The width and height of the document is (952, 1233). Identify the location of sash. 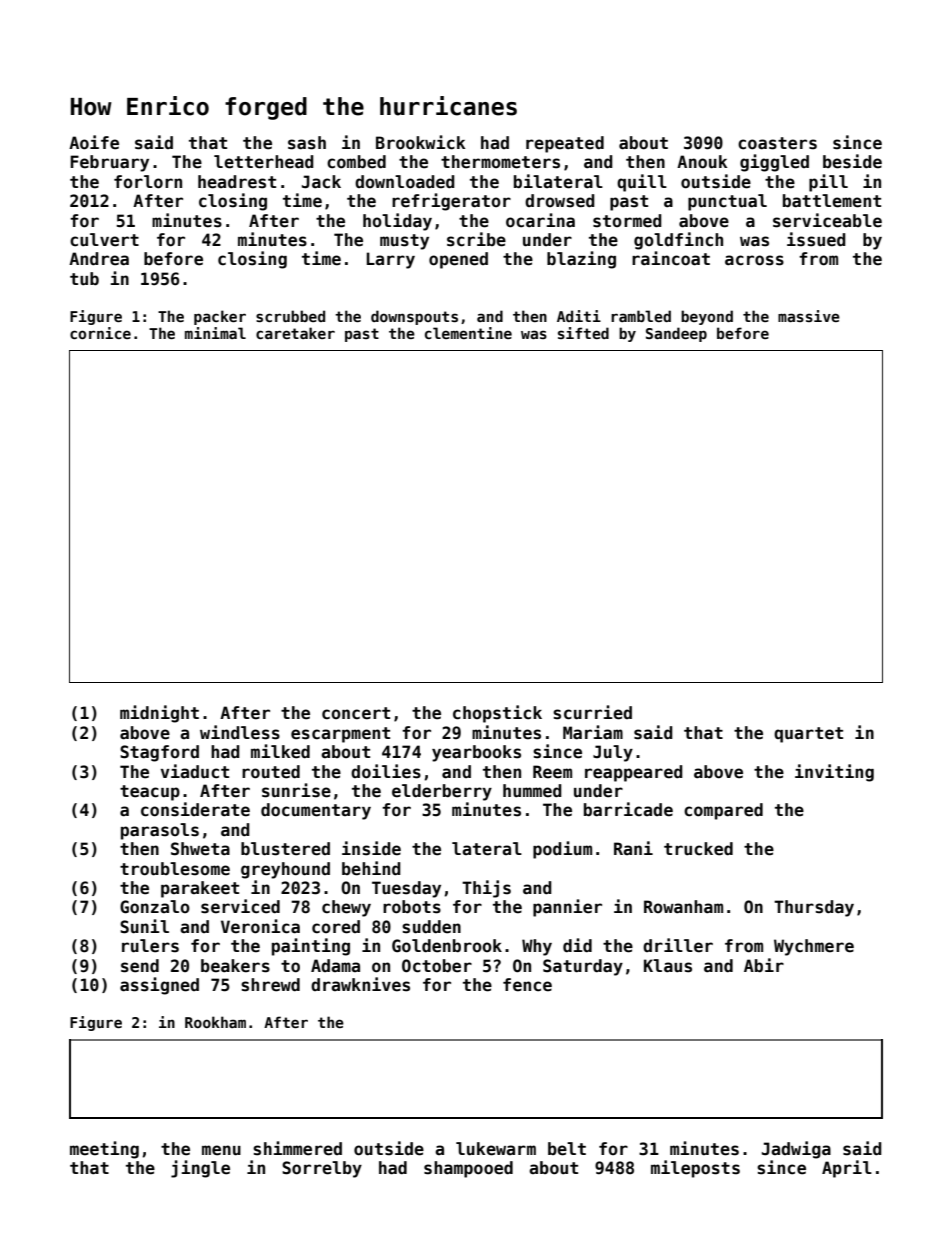
(307, 143).
